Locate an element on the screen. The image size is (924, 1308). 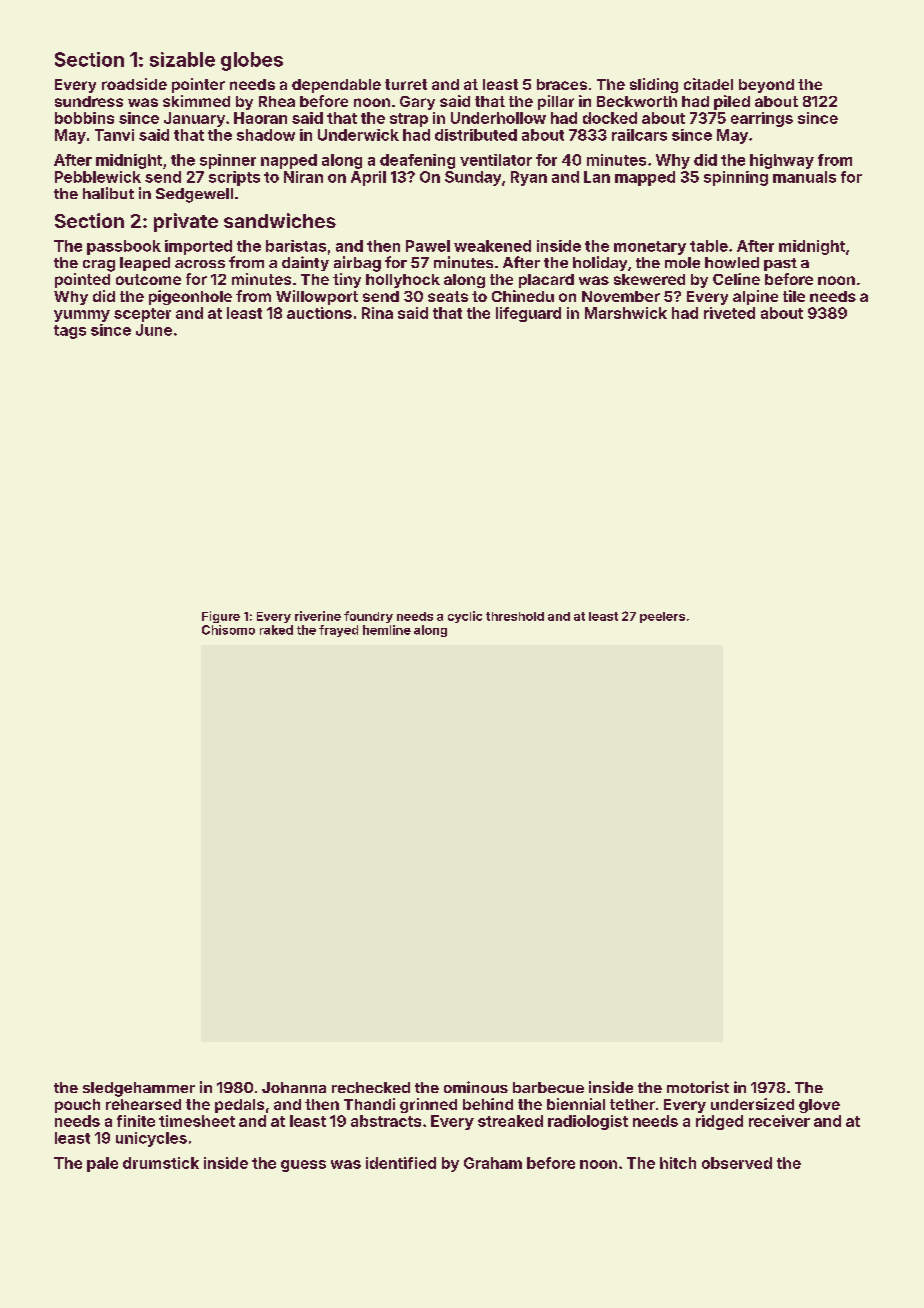
Chisomo is located at coordinates (228, 630).
